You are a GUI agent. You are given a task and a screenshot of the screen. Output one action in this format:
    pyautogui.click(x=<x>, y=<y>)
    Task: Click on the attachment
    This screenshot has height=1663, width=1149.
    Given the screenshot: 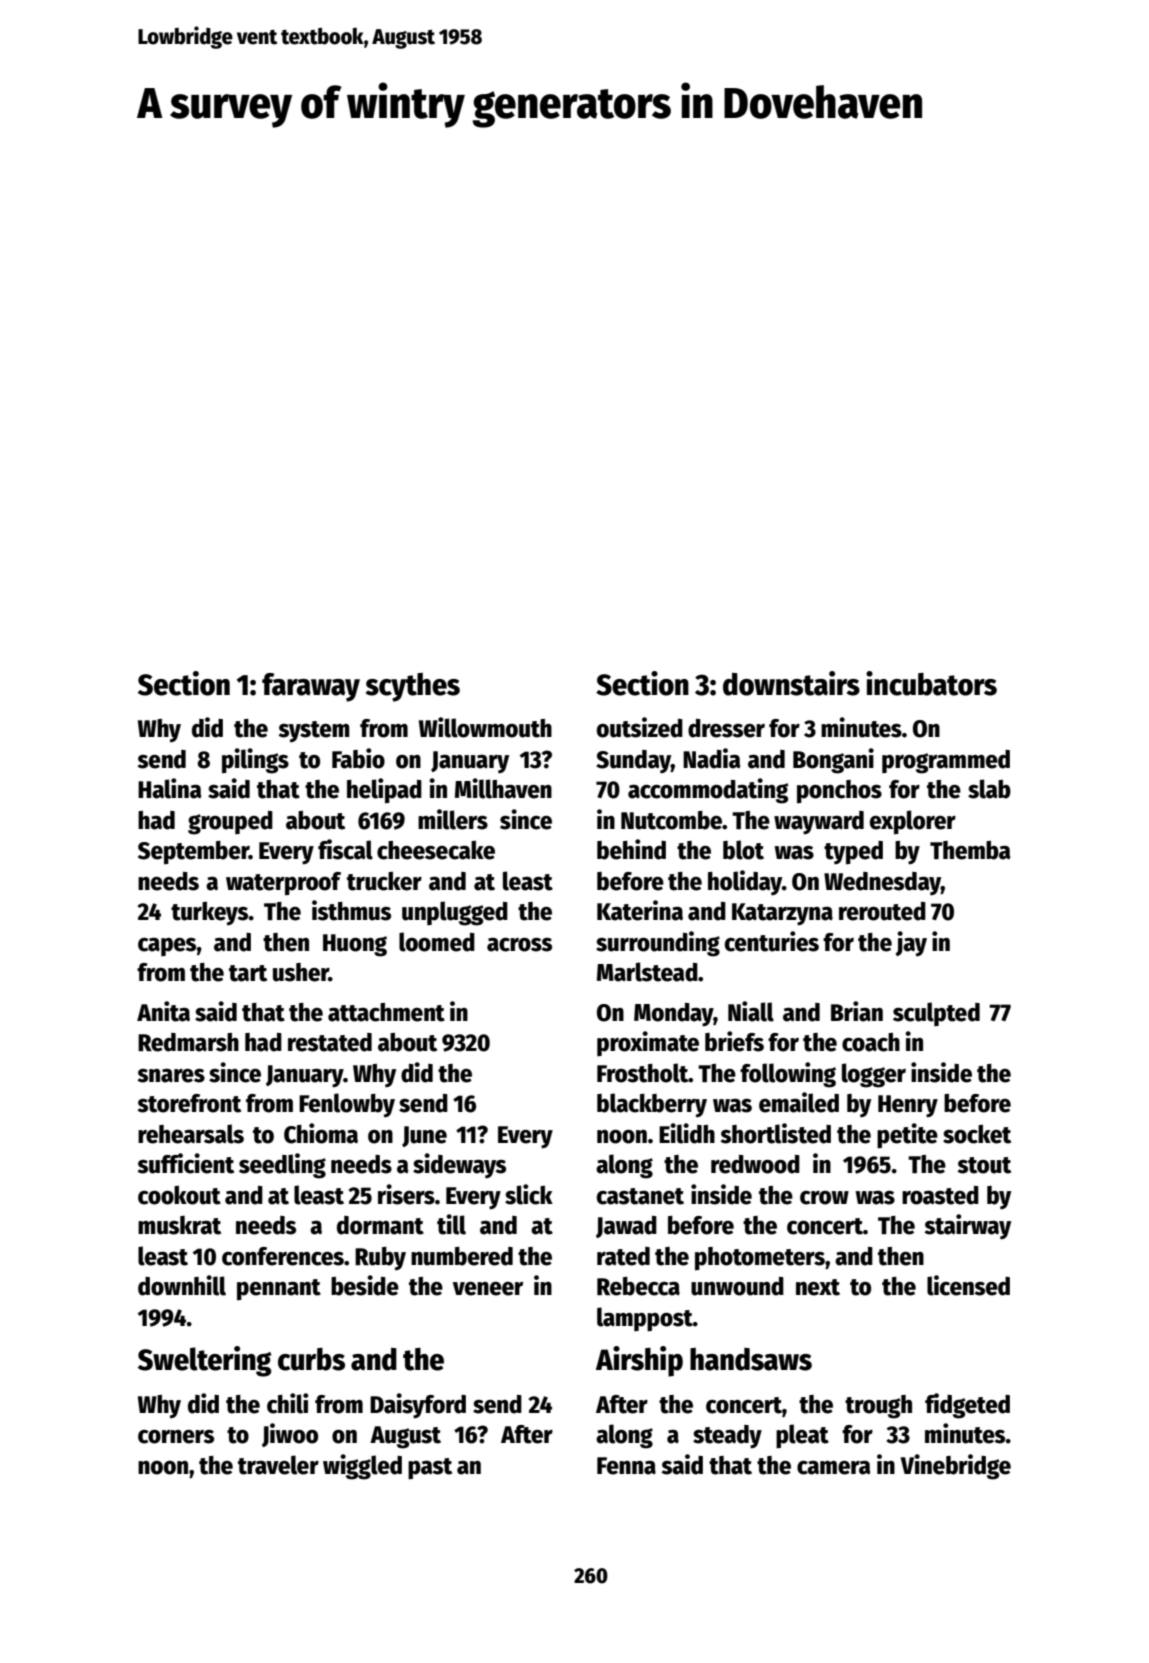 What is the action you would take?
    pyautogui.click(x=386, y=1012)
